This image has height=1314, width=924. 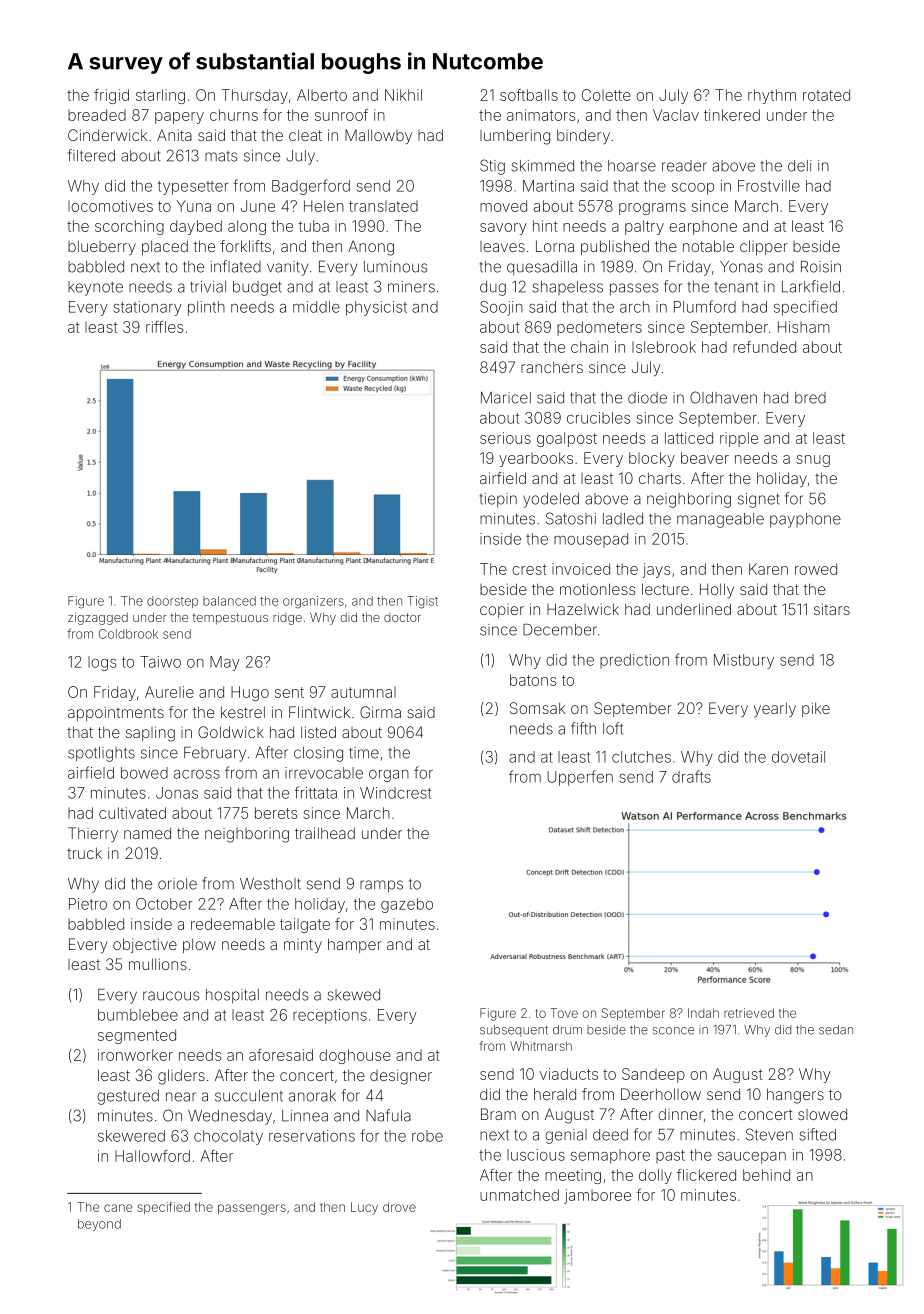 What do you see at coordinates (583, 609) in the image?
I see `Hazelwick` at bounding box center [583, 609].
